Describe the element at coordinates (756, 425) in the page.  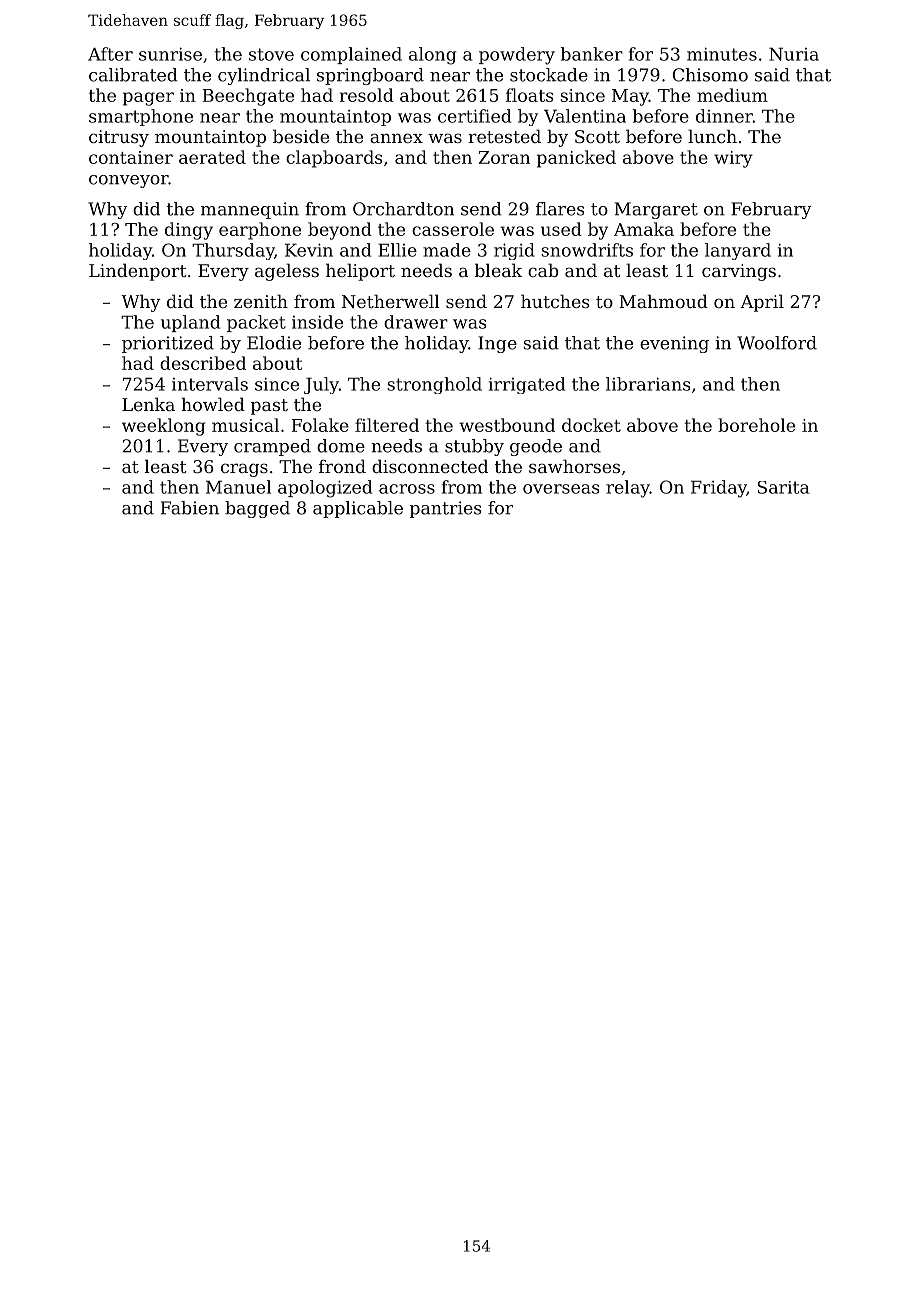
I see `borehole` at that location.
